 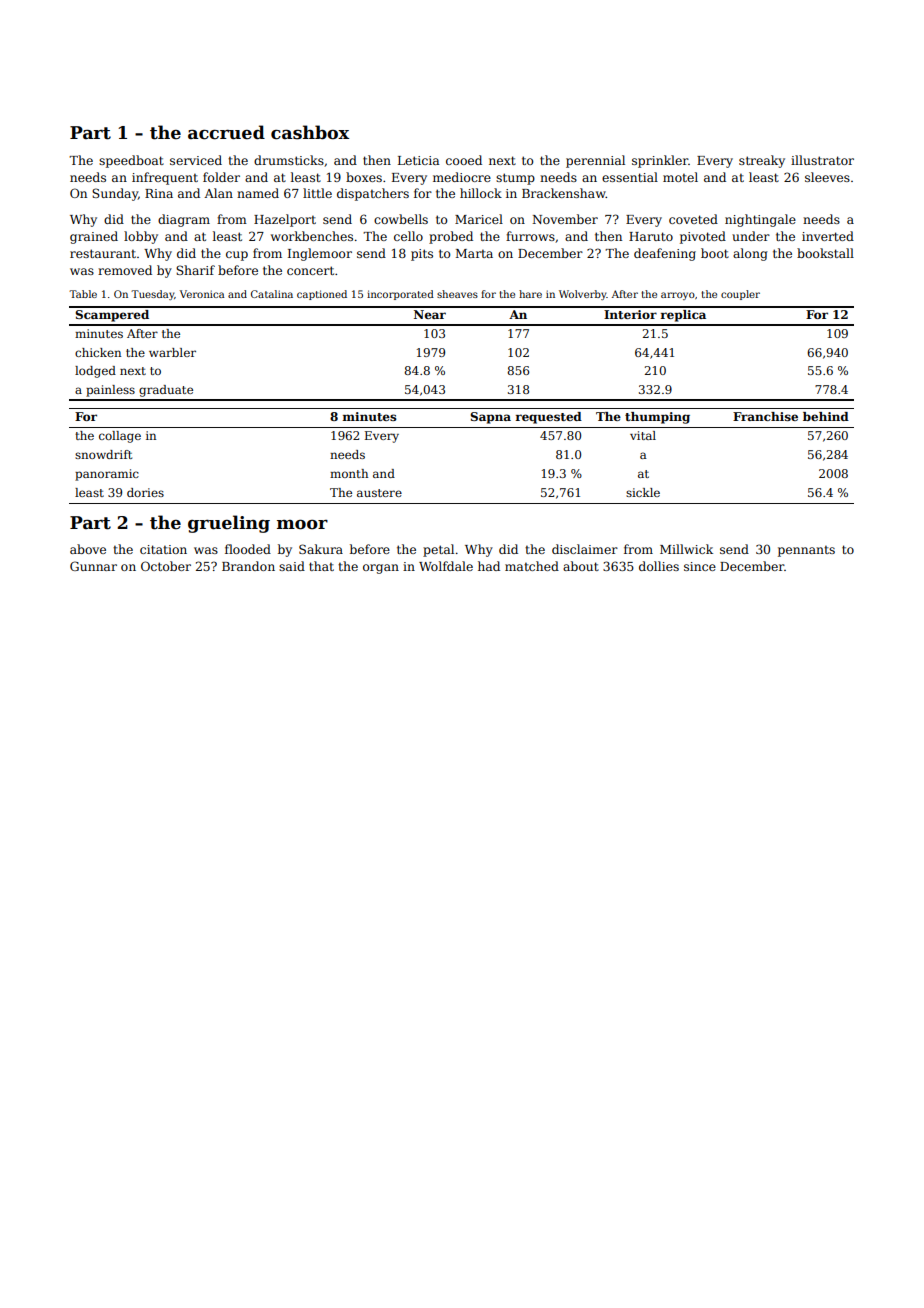 I want to click on above, so click(x=88, y=549).
